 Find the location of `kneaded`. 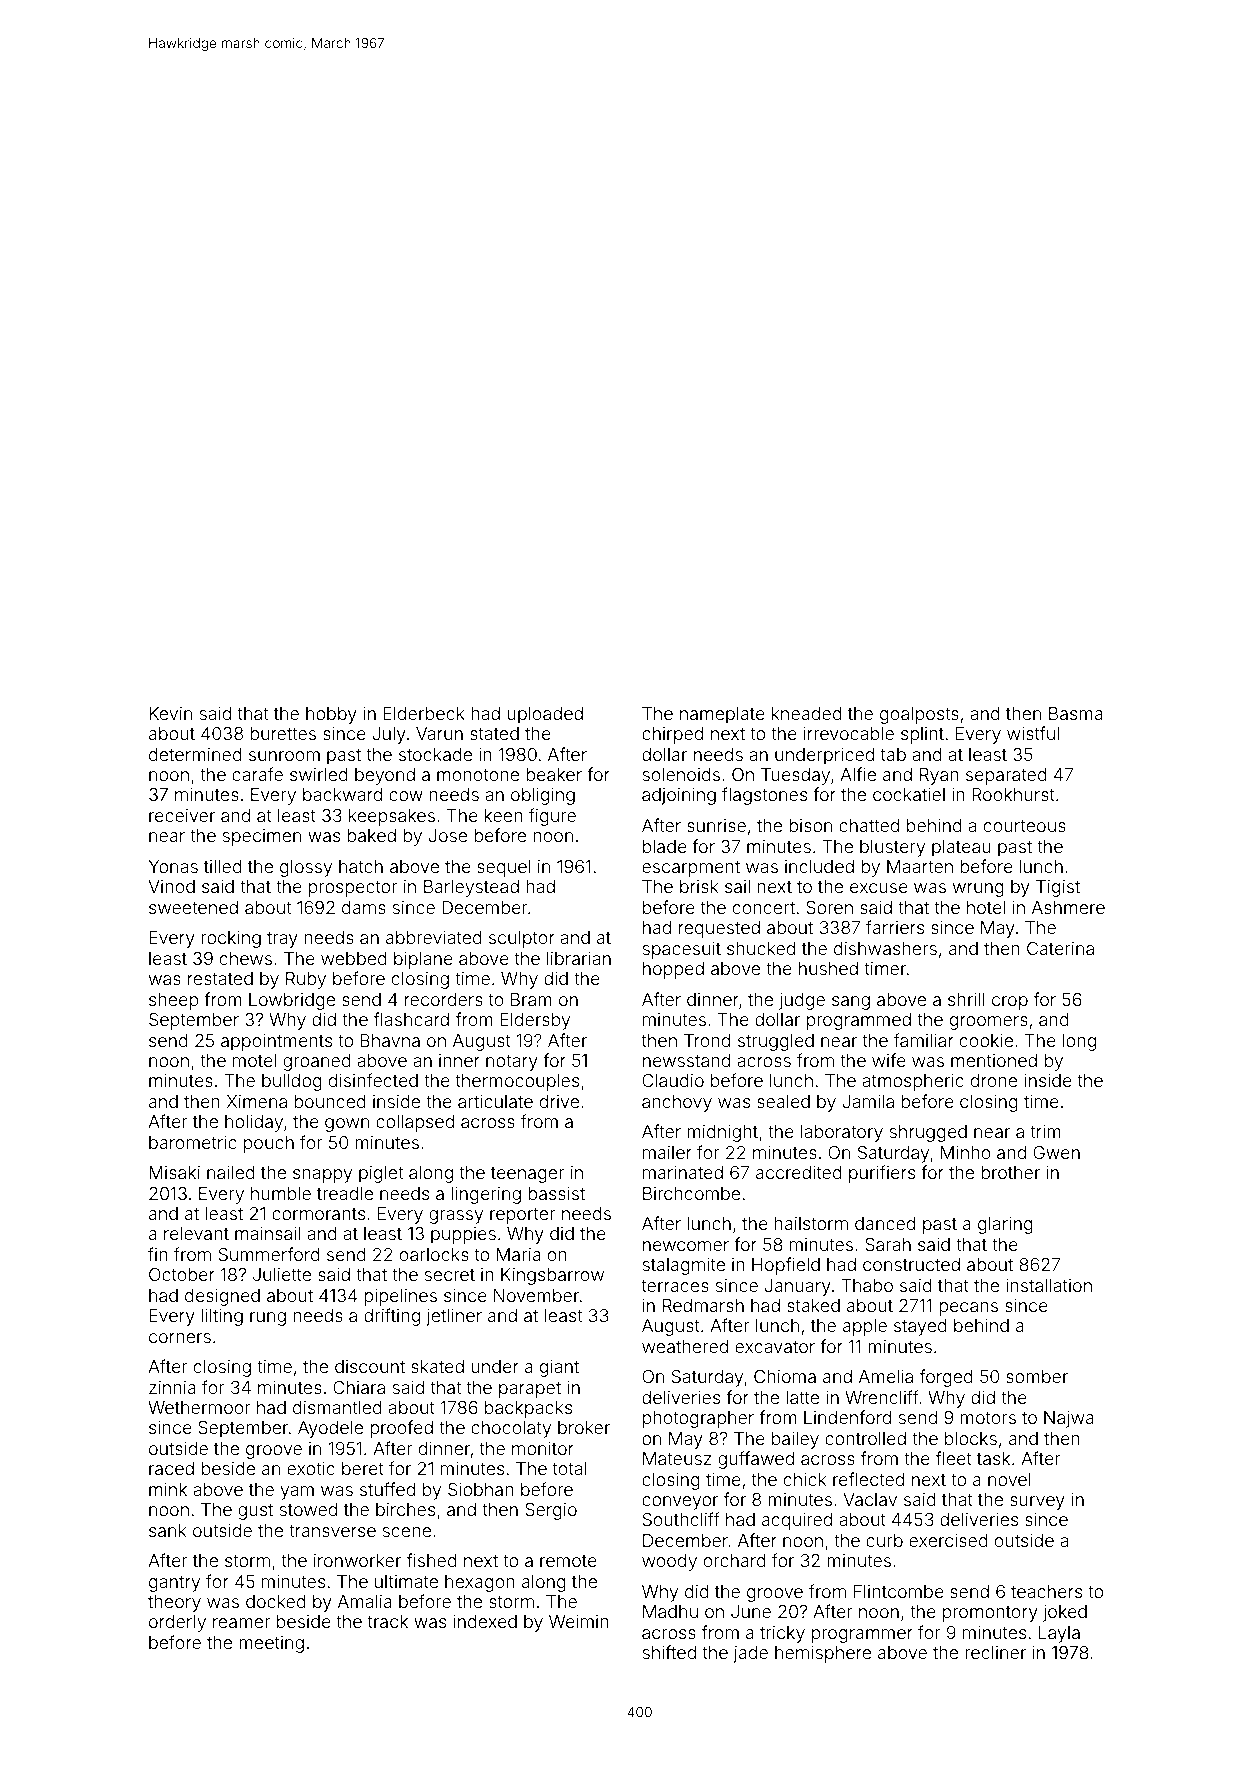

kneaded is located at coordinates (807, 713).
